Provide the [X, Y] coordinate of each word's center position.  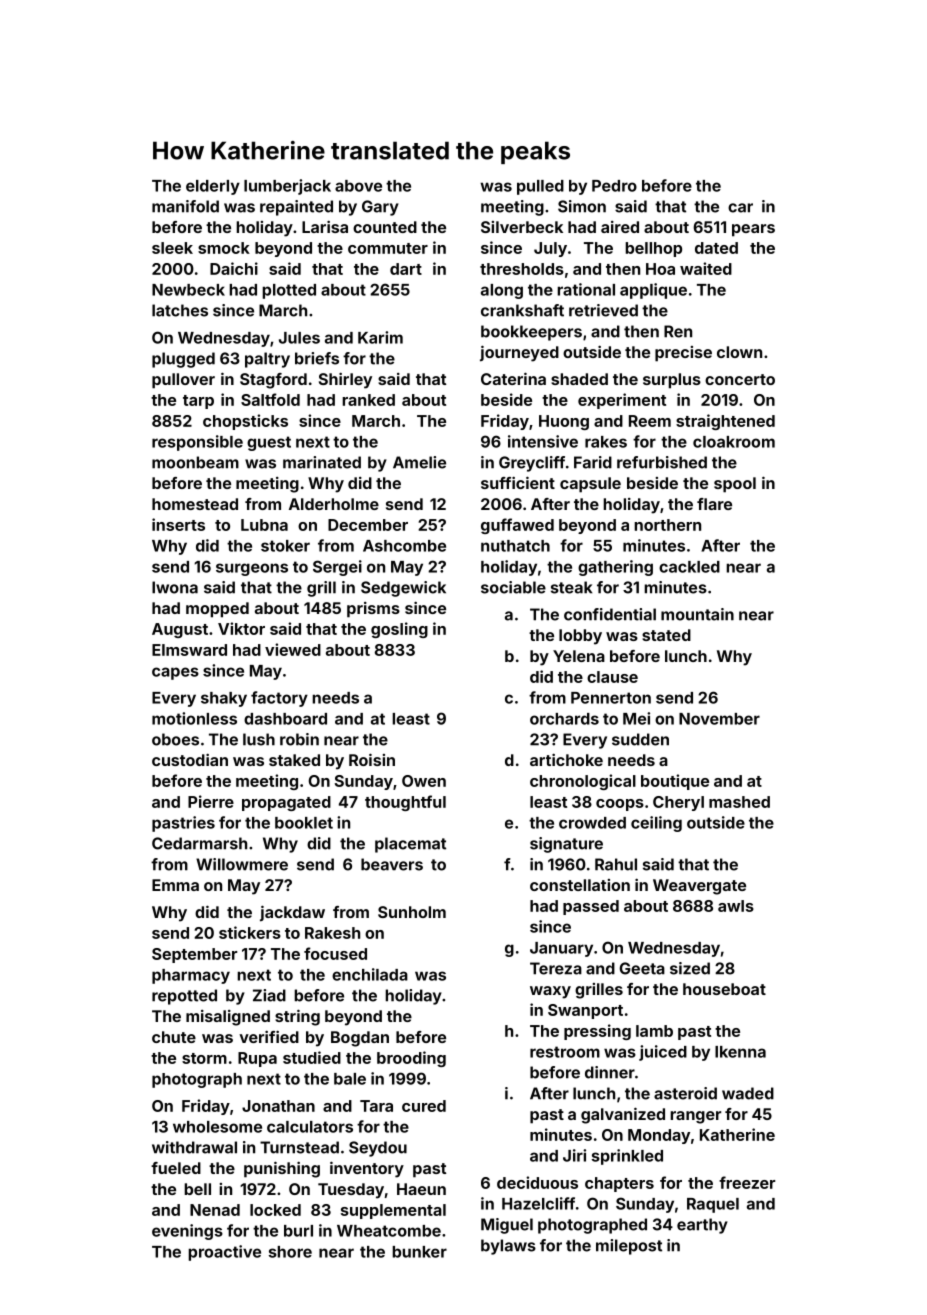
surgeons [252, 569]
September [194, 955]
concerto [740, 379]
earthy [702, 1226]
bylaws [508, 1247]
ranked [368, 400]
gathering [615, 568]
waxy [550, 992]
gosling [399, 630]
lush [259, 739]
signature [566, 845]
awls [736, 906]
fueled [176, 1168]
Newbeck [188, 290]
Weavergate [699, 887]
